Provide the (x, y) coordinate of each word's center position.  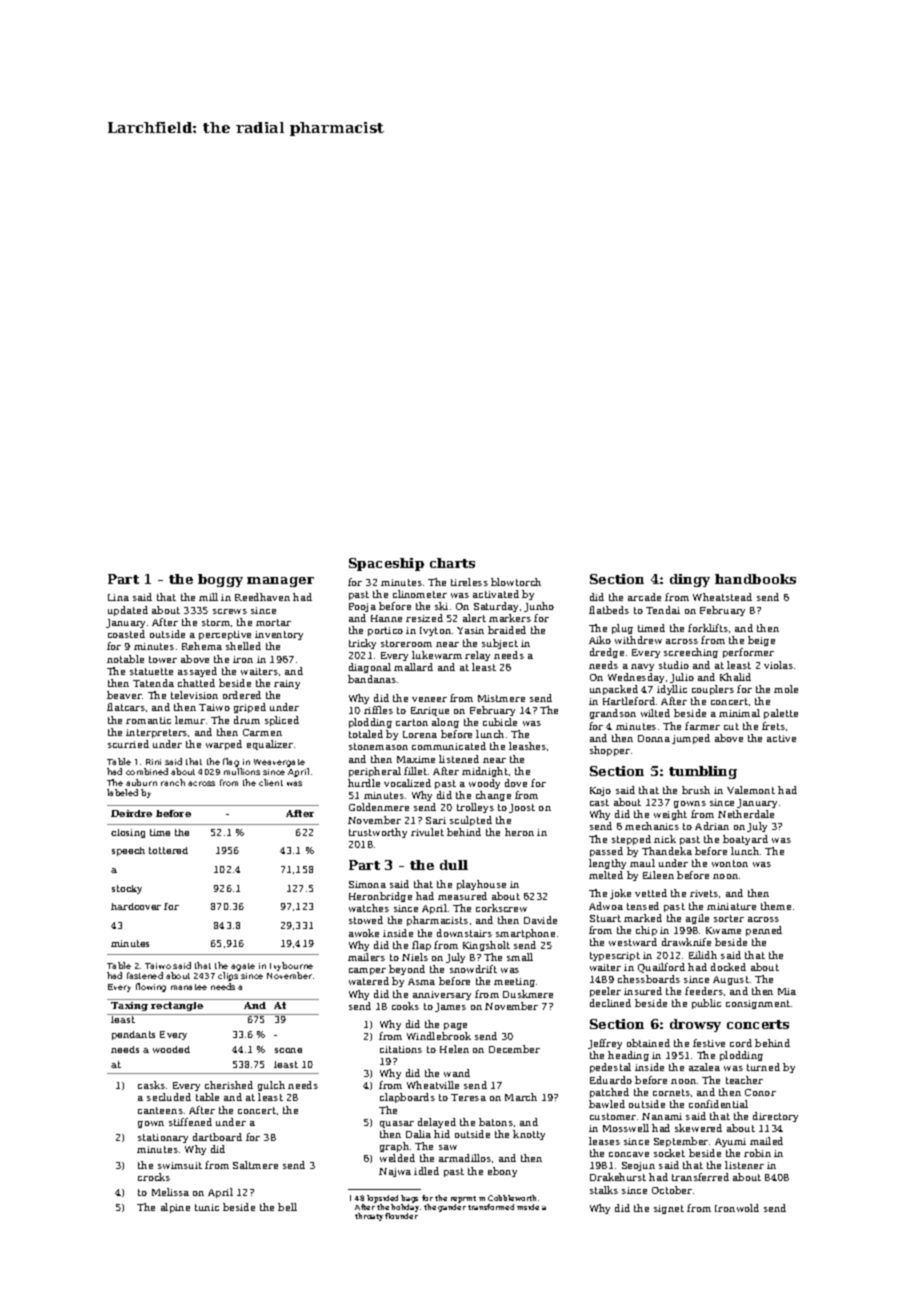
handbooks (755, 579)
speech (128, 851)
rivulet (427, 832)
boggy (220, 580)
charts (452, 563)
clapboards (407, 1098)
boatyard (745, 840)
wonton (730, 863)
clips (228, 976)
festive (709, 1043)
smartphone (525, 934)
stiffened (190, 1122)
